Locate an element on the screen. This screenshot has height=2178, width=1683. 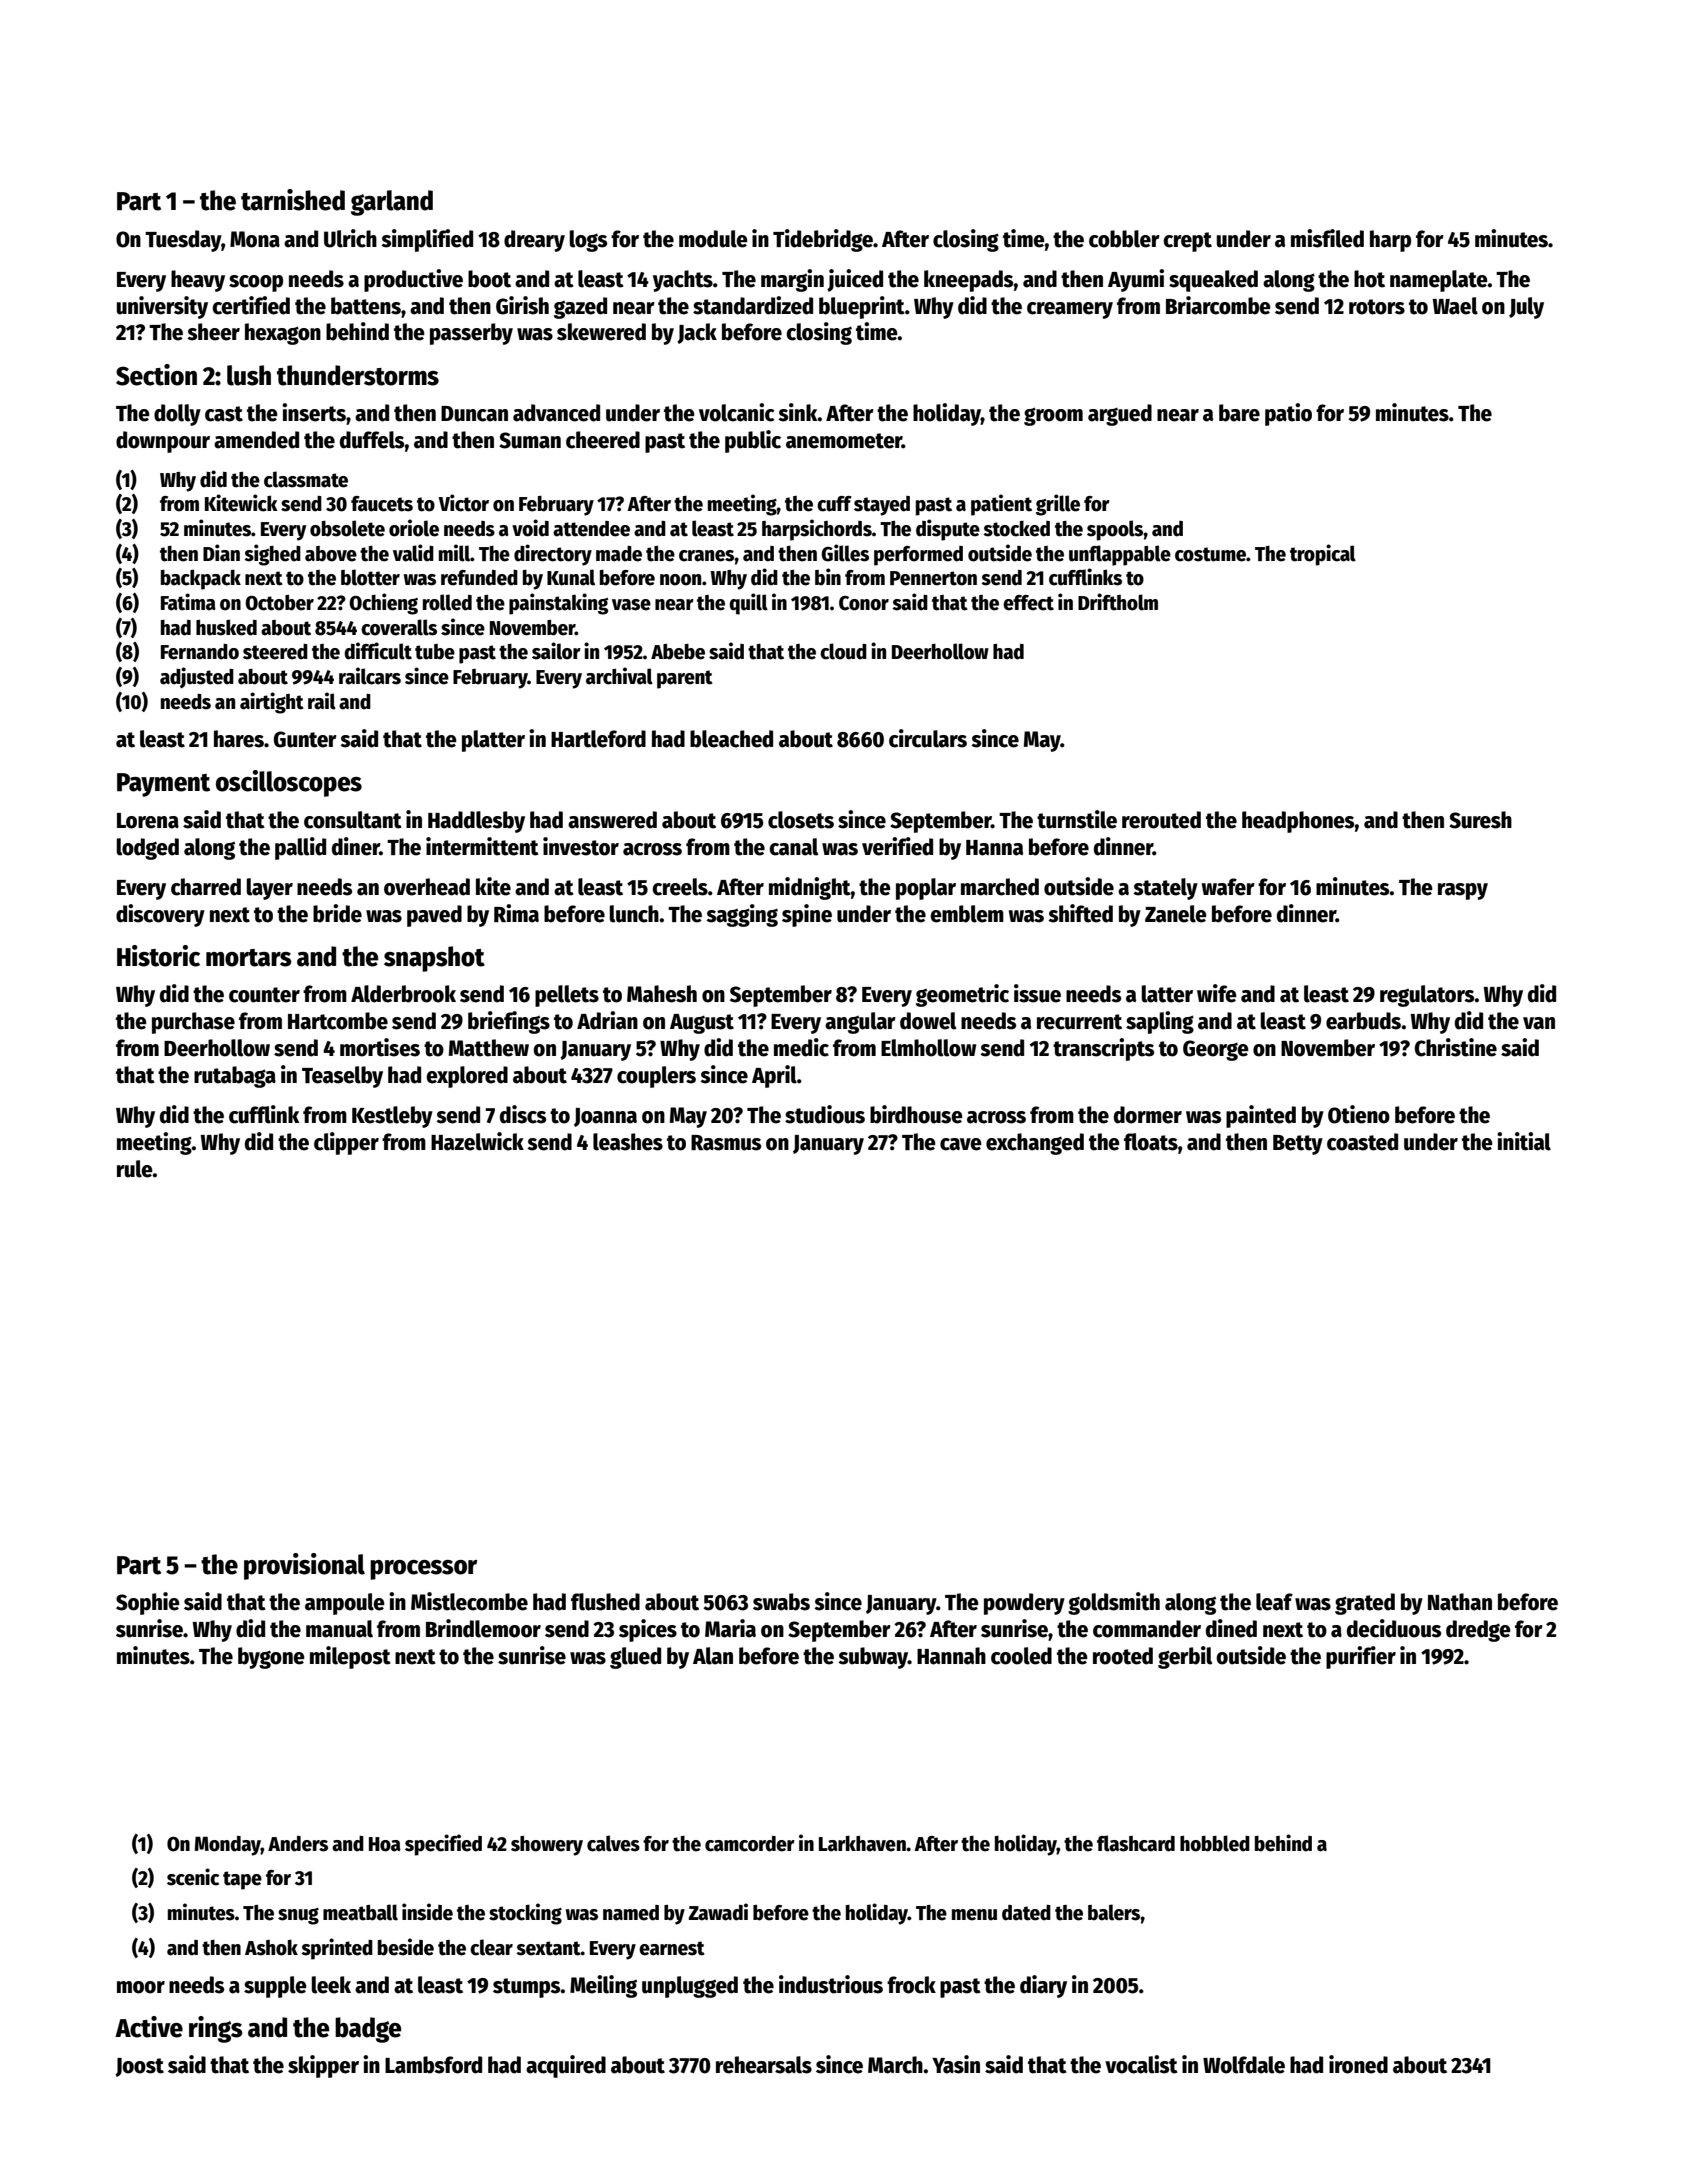
tarnished is located at coordinates (293, 200).
